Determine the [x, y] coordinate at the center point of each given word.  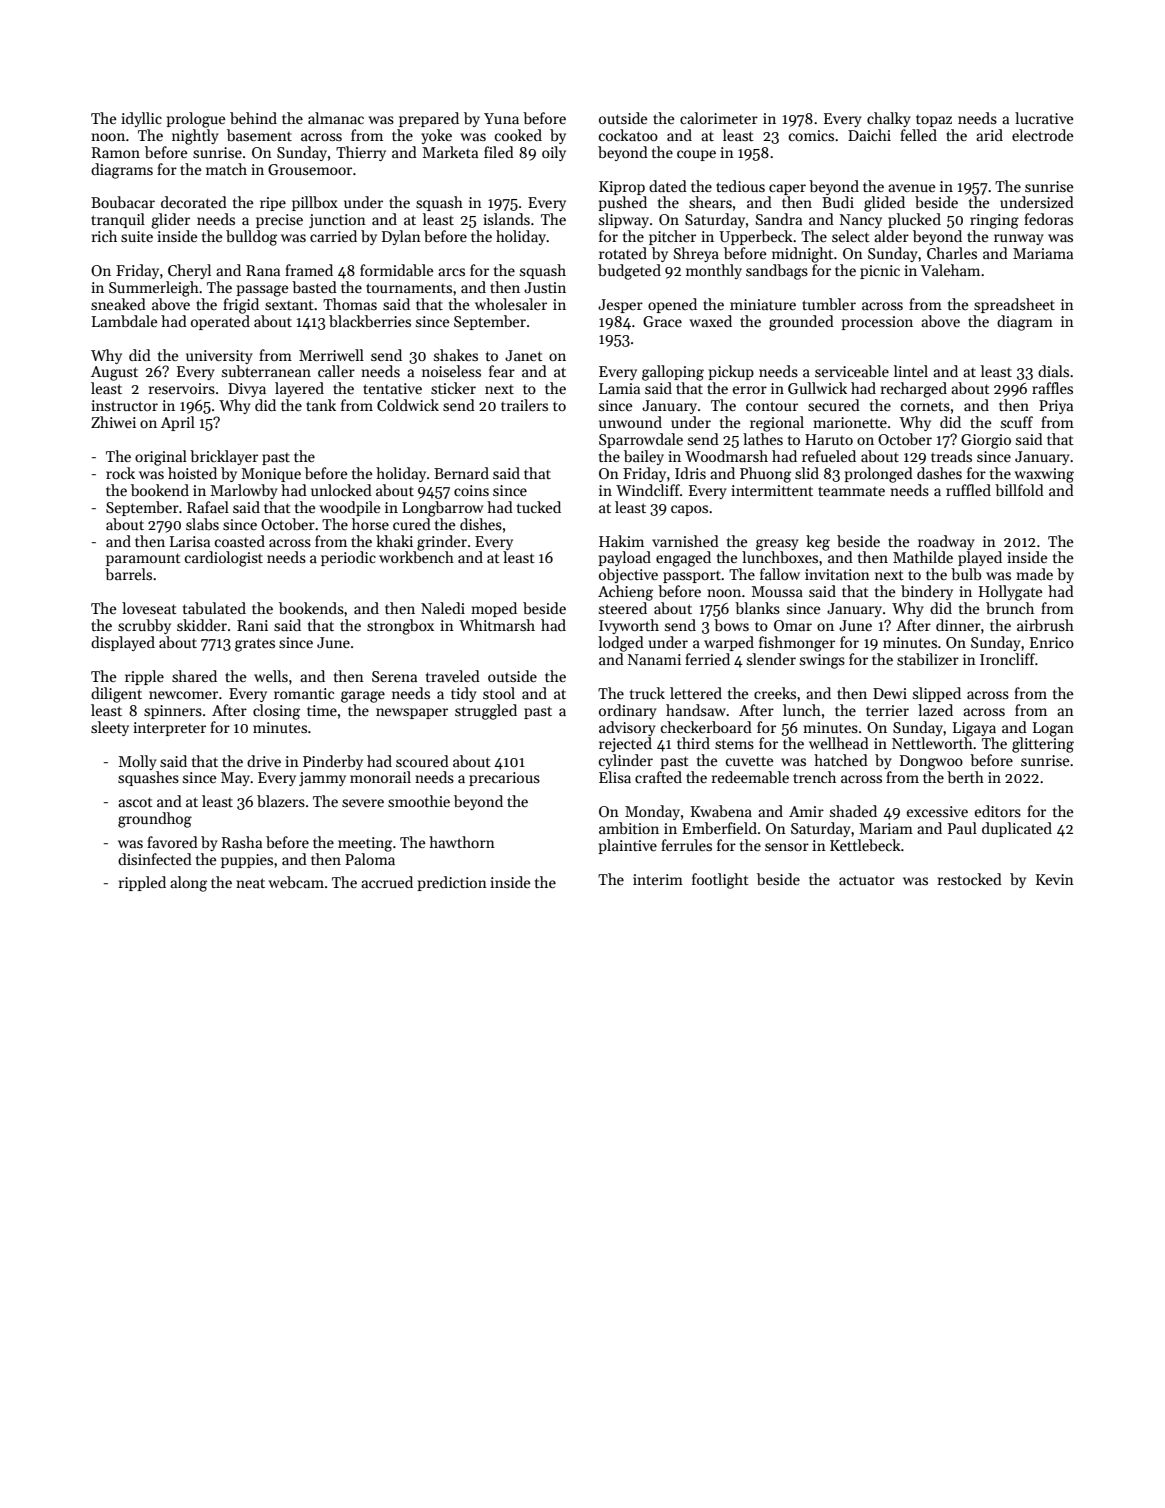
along [188, 884]
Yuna [501, 118]
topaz [934, 121]
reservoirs [182, 388]
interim [658, 879]
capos [689, 510]
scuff [1017, 422]
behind [253, 118]
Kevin [1055, 879]
